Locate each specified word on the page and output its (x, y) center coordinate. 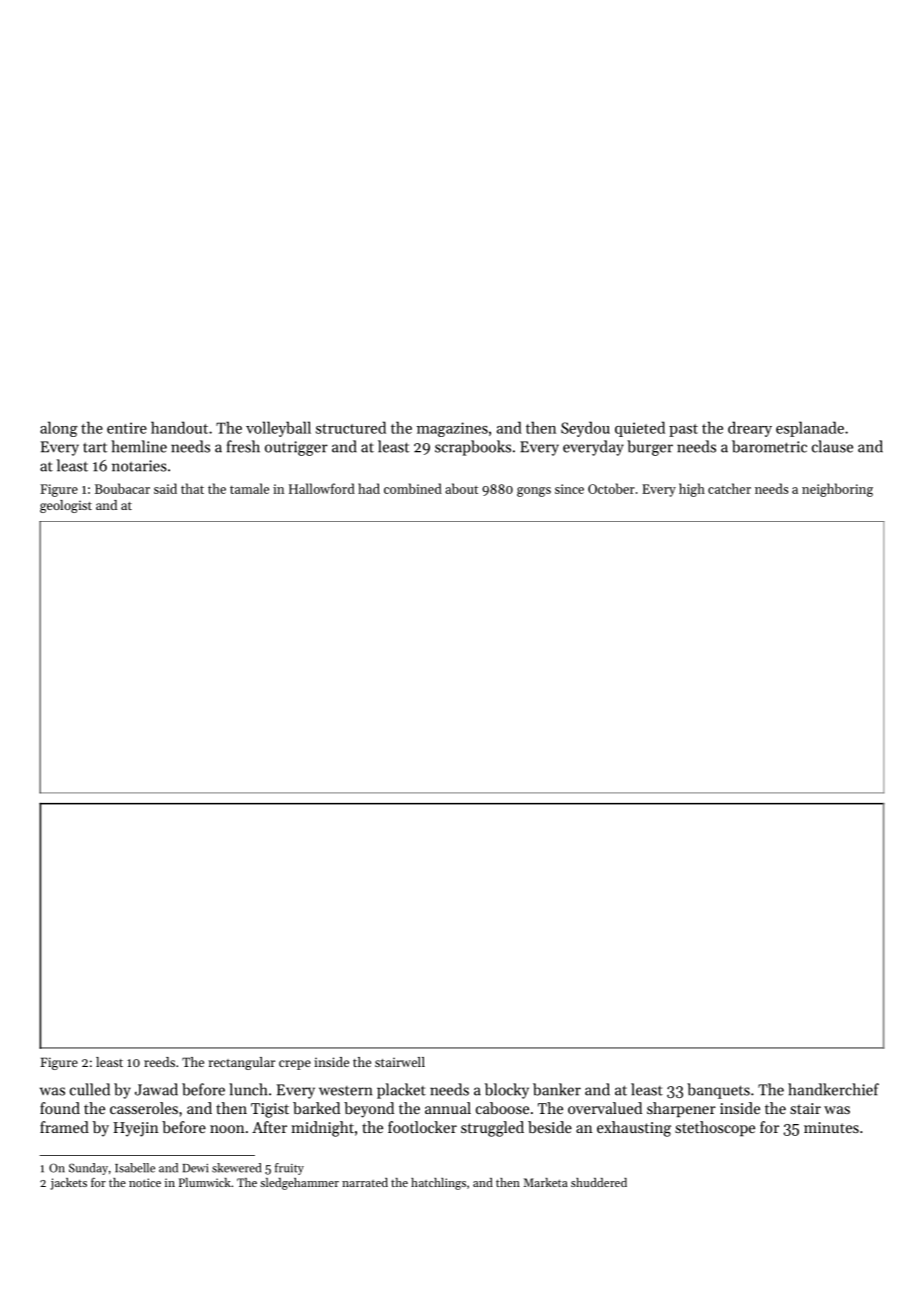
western (346, 1091)
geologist (66, 506)
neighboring (837, 490)
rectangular (241, 1063)
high (692, 490)
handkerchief (833, 1089)
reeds (159, 1062)
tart (95, 447)
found (60, 1108)
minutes (831, 1127)
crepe (295, 1065)
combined (413, 488)
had (369, 488)
